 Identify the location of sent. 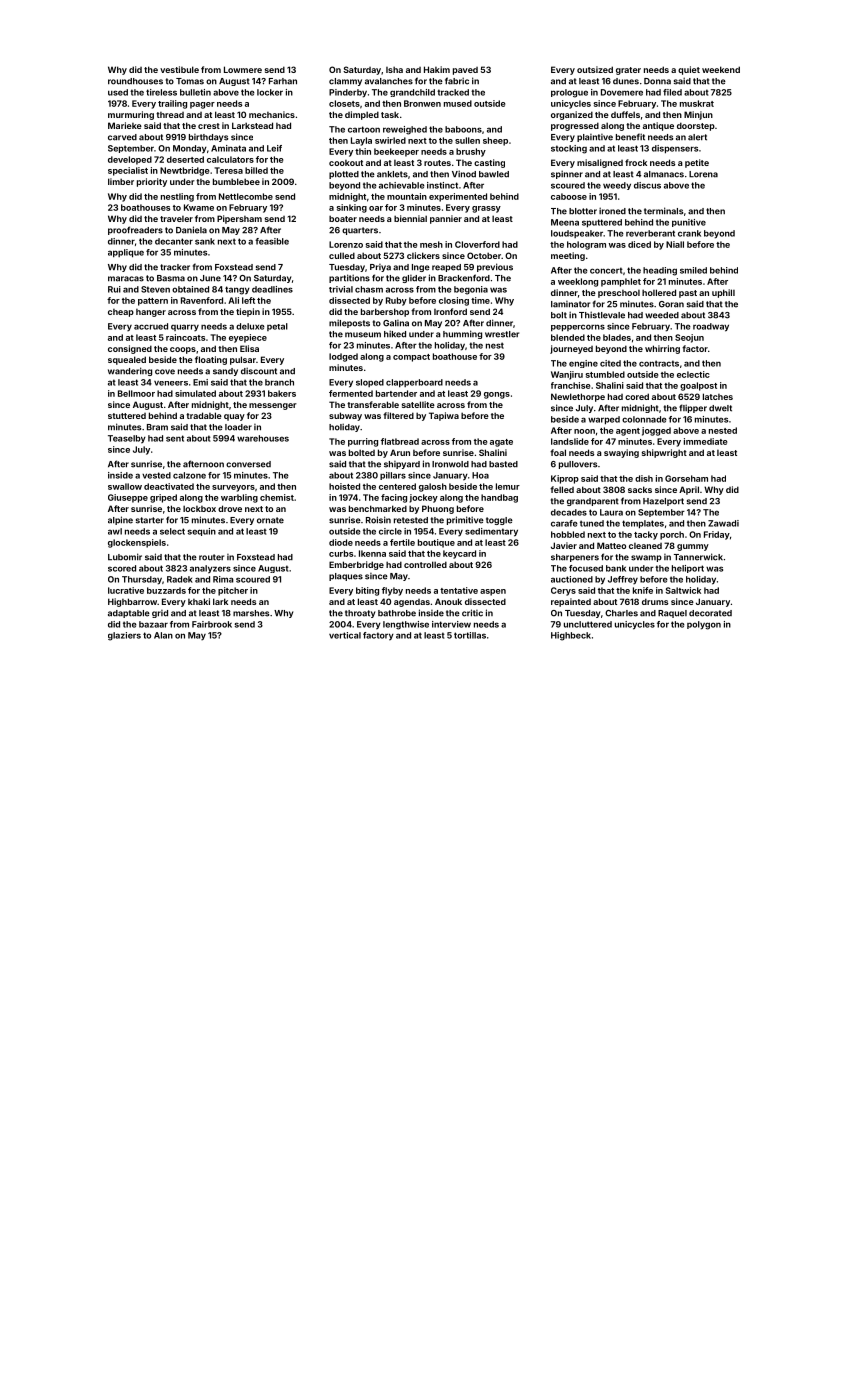
(175, 438).
